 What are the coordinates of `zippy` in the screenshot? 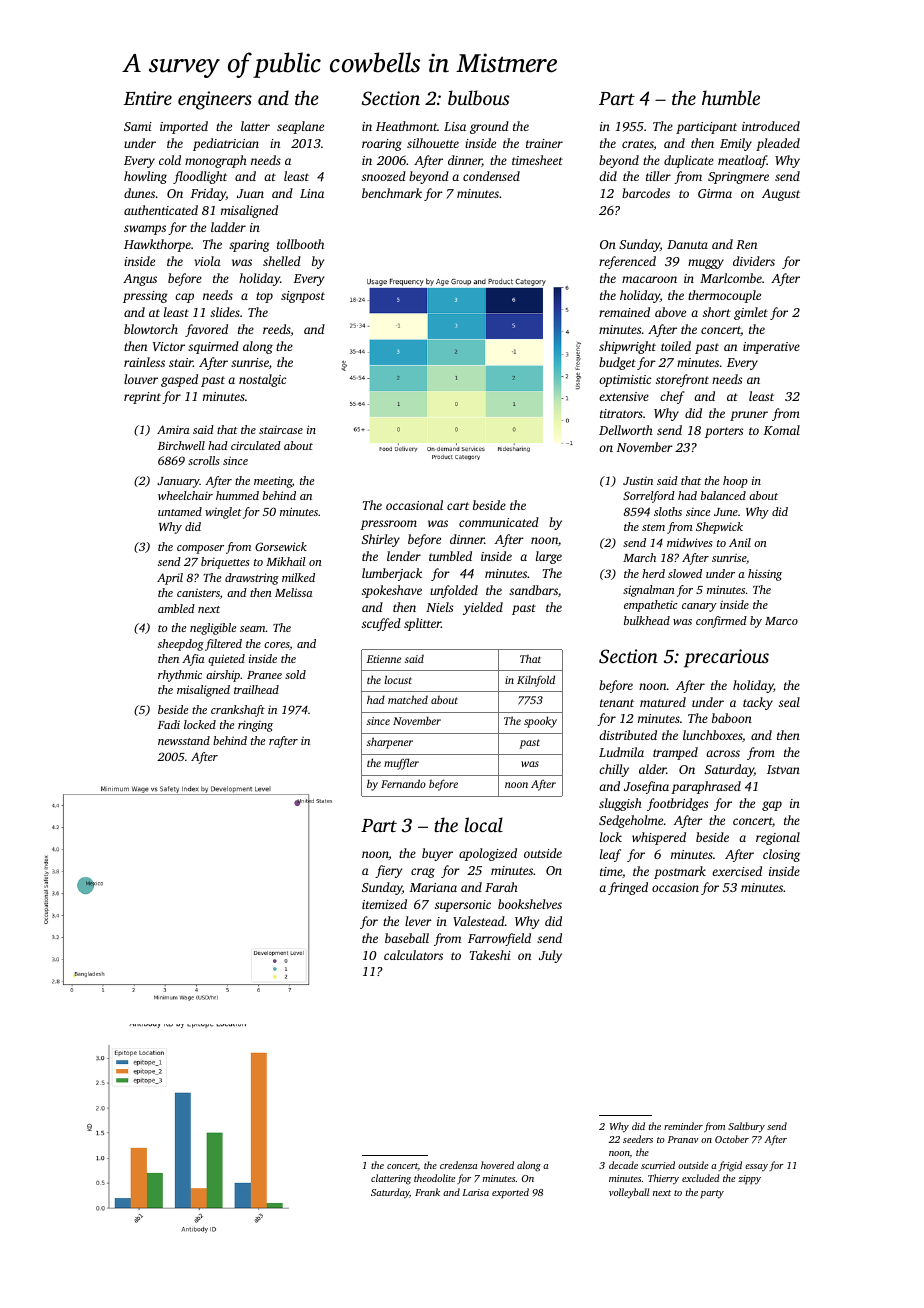 It's located at (749, 1180).
